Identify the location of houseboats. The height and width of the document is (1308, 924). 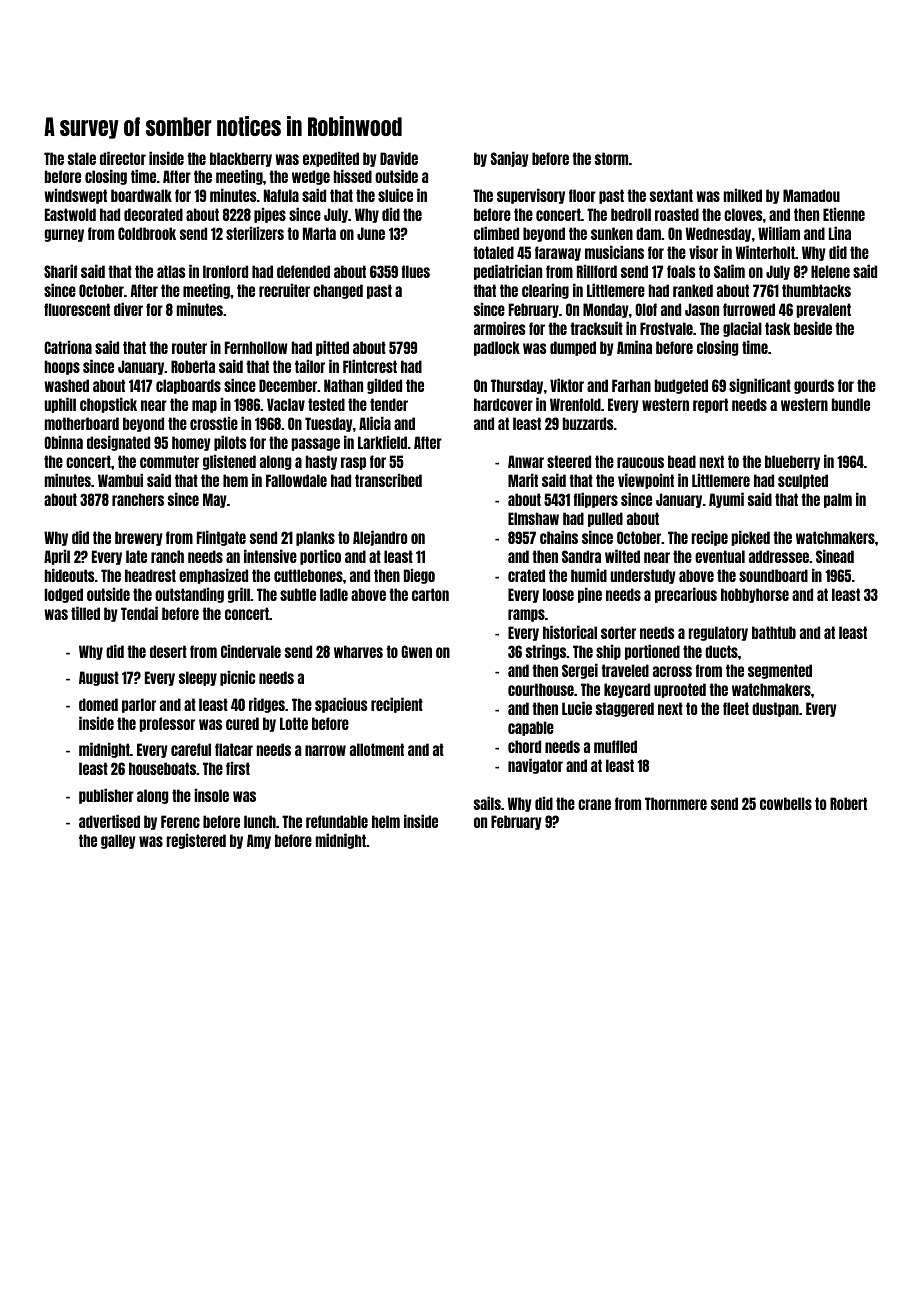
(162, 768).
